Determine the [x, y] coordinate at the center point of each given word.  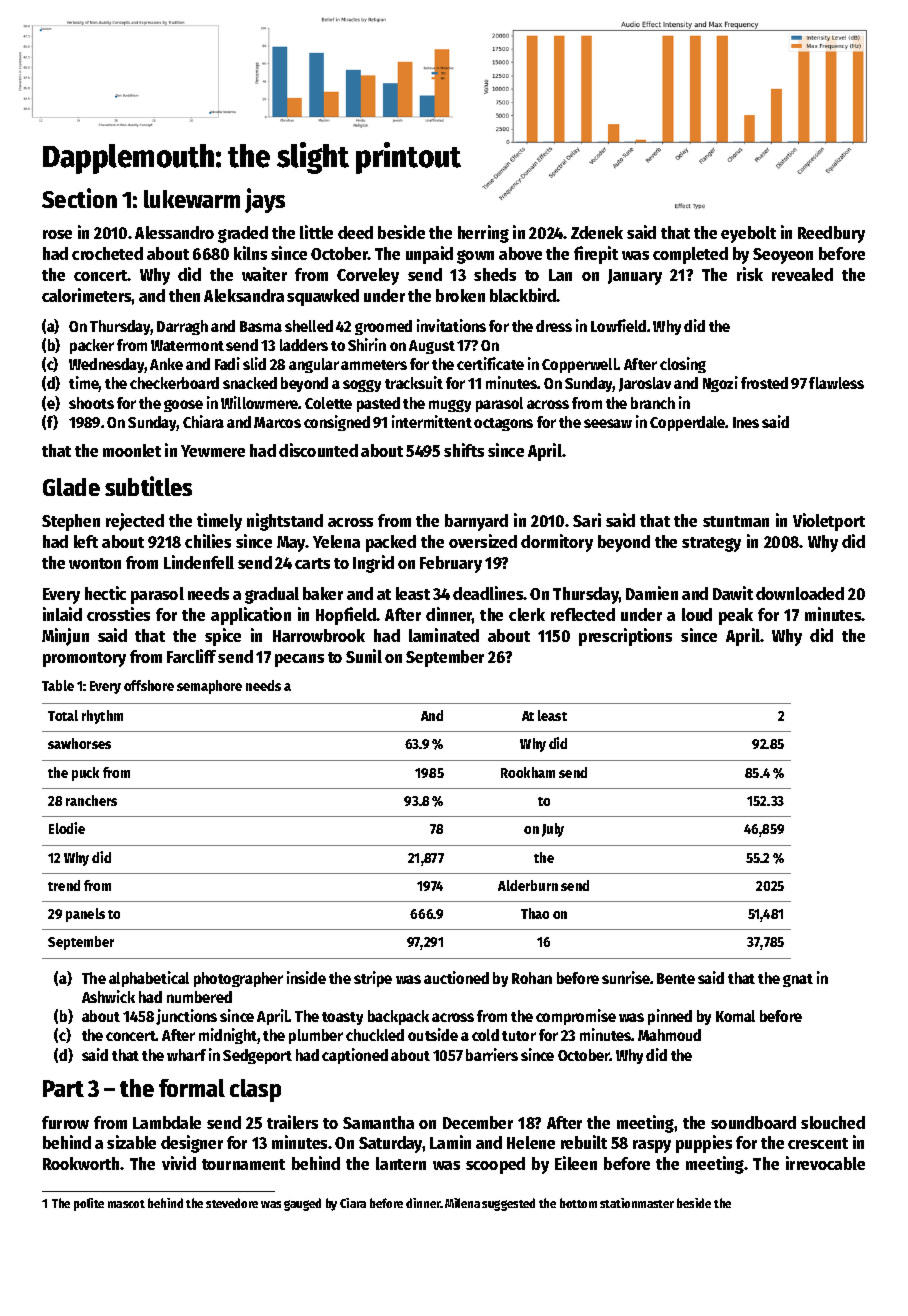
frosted [764, 383]
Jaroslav [645, 384]
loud [697, 614]
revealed [802, 274]
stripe [373, 979]
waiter [264, 274]
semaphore [209, 687]
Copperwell [580, 365]
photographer [238, 979]
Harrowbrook [319, 635]
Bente [676, 978]
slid [254, 363]
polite [89, 1204]
